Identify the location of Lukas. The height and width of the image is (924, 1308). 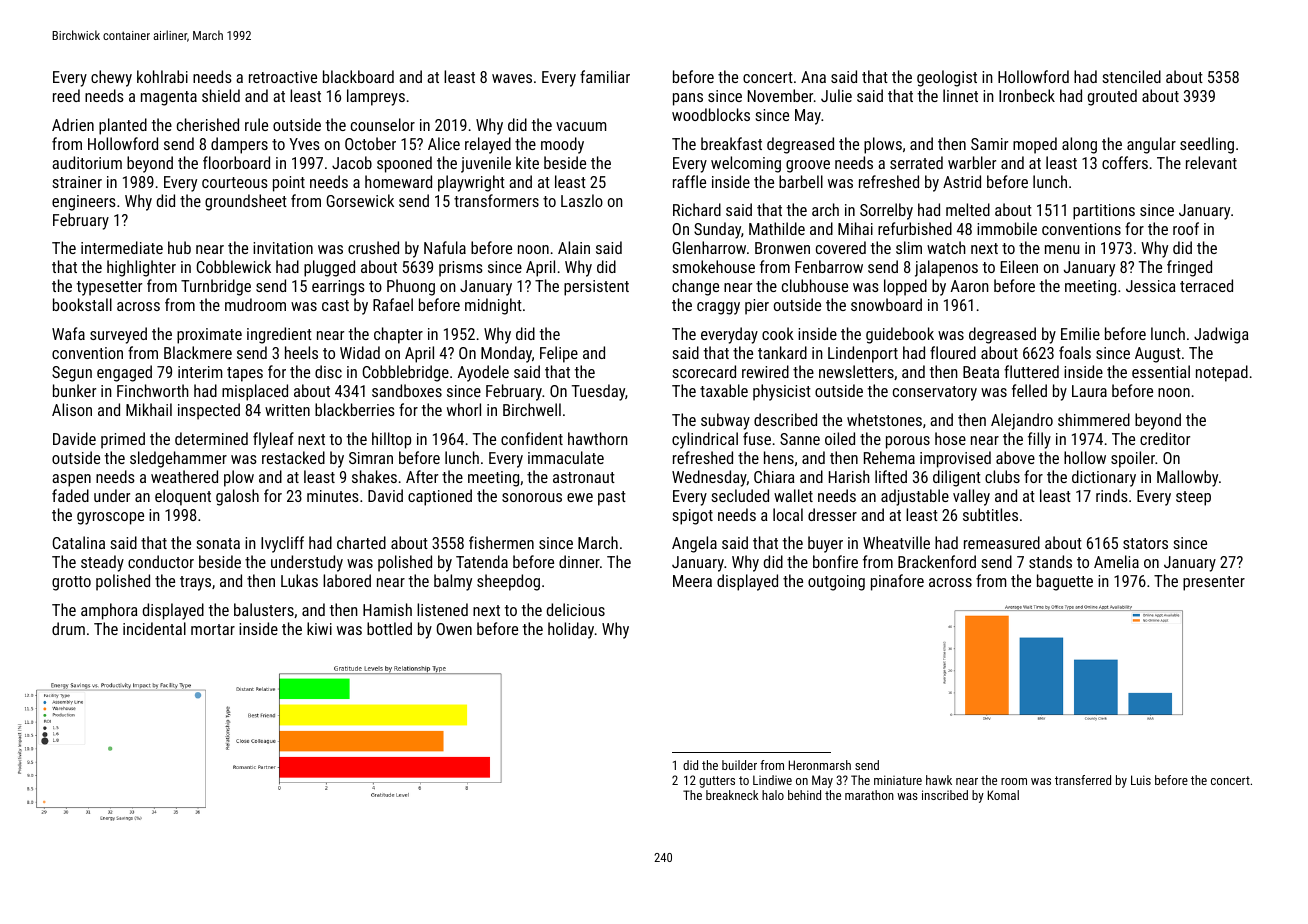
(299, 580).
